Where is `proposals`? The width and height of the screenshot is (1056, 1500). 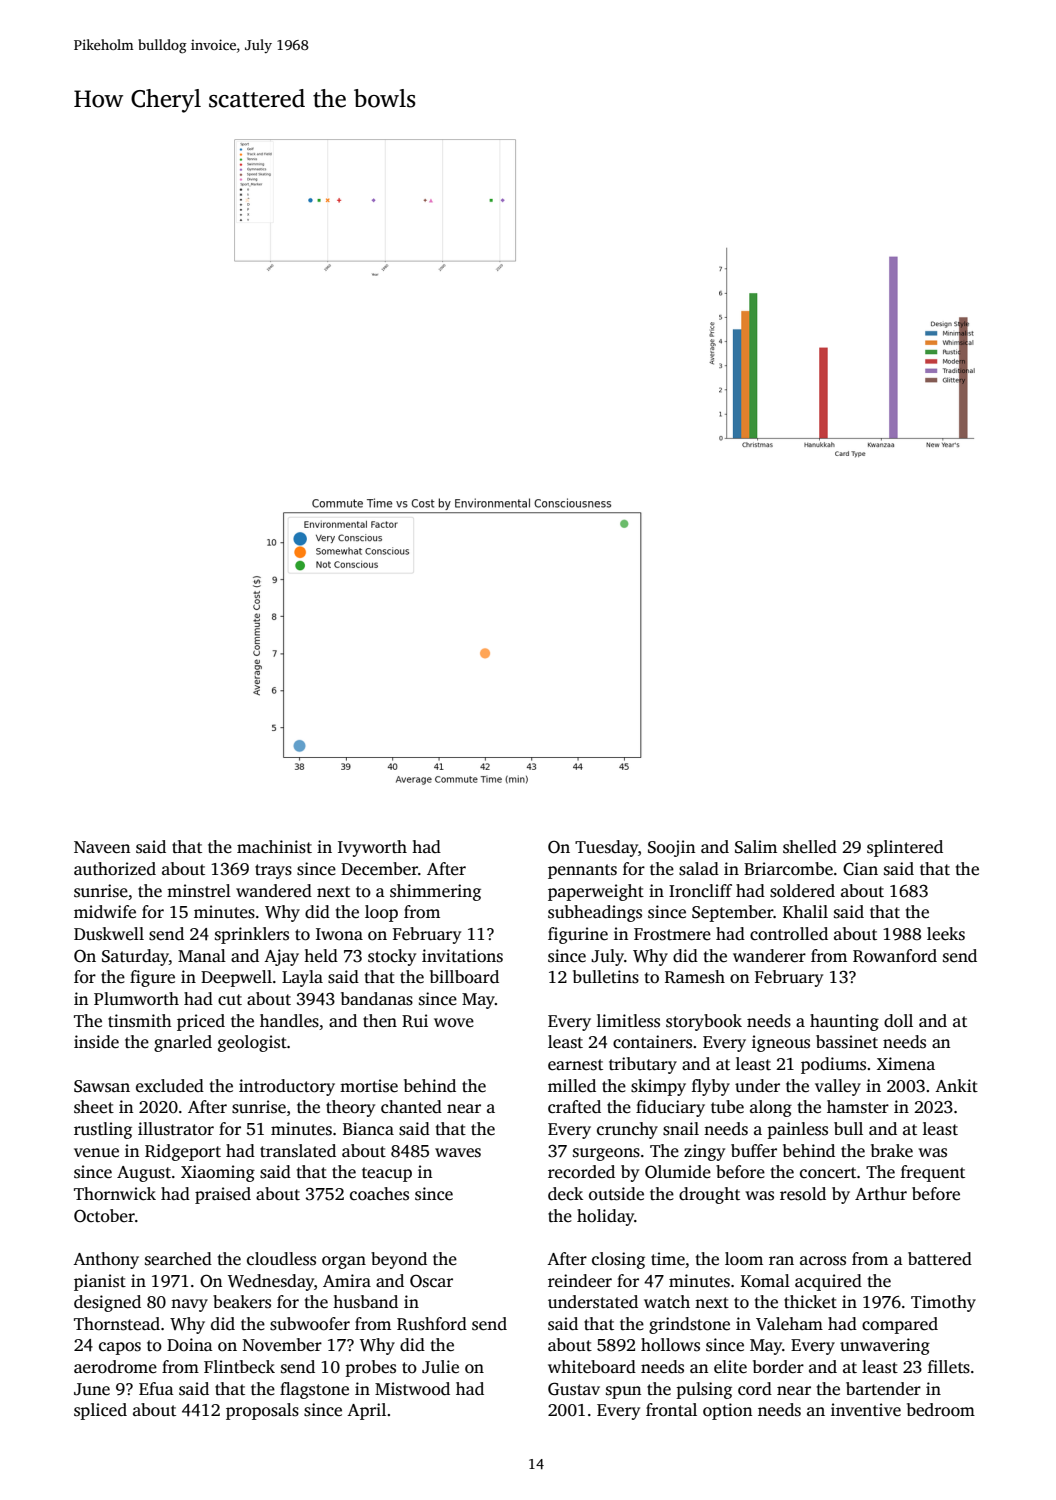
proposals is located at coordinates (262, 1411).
